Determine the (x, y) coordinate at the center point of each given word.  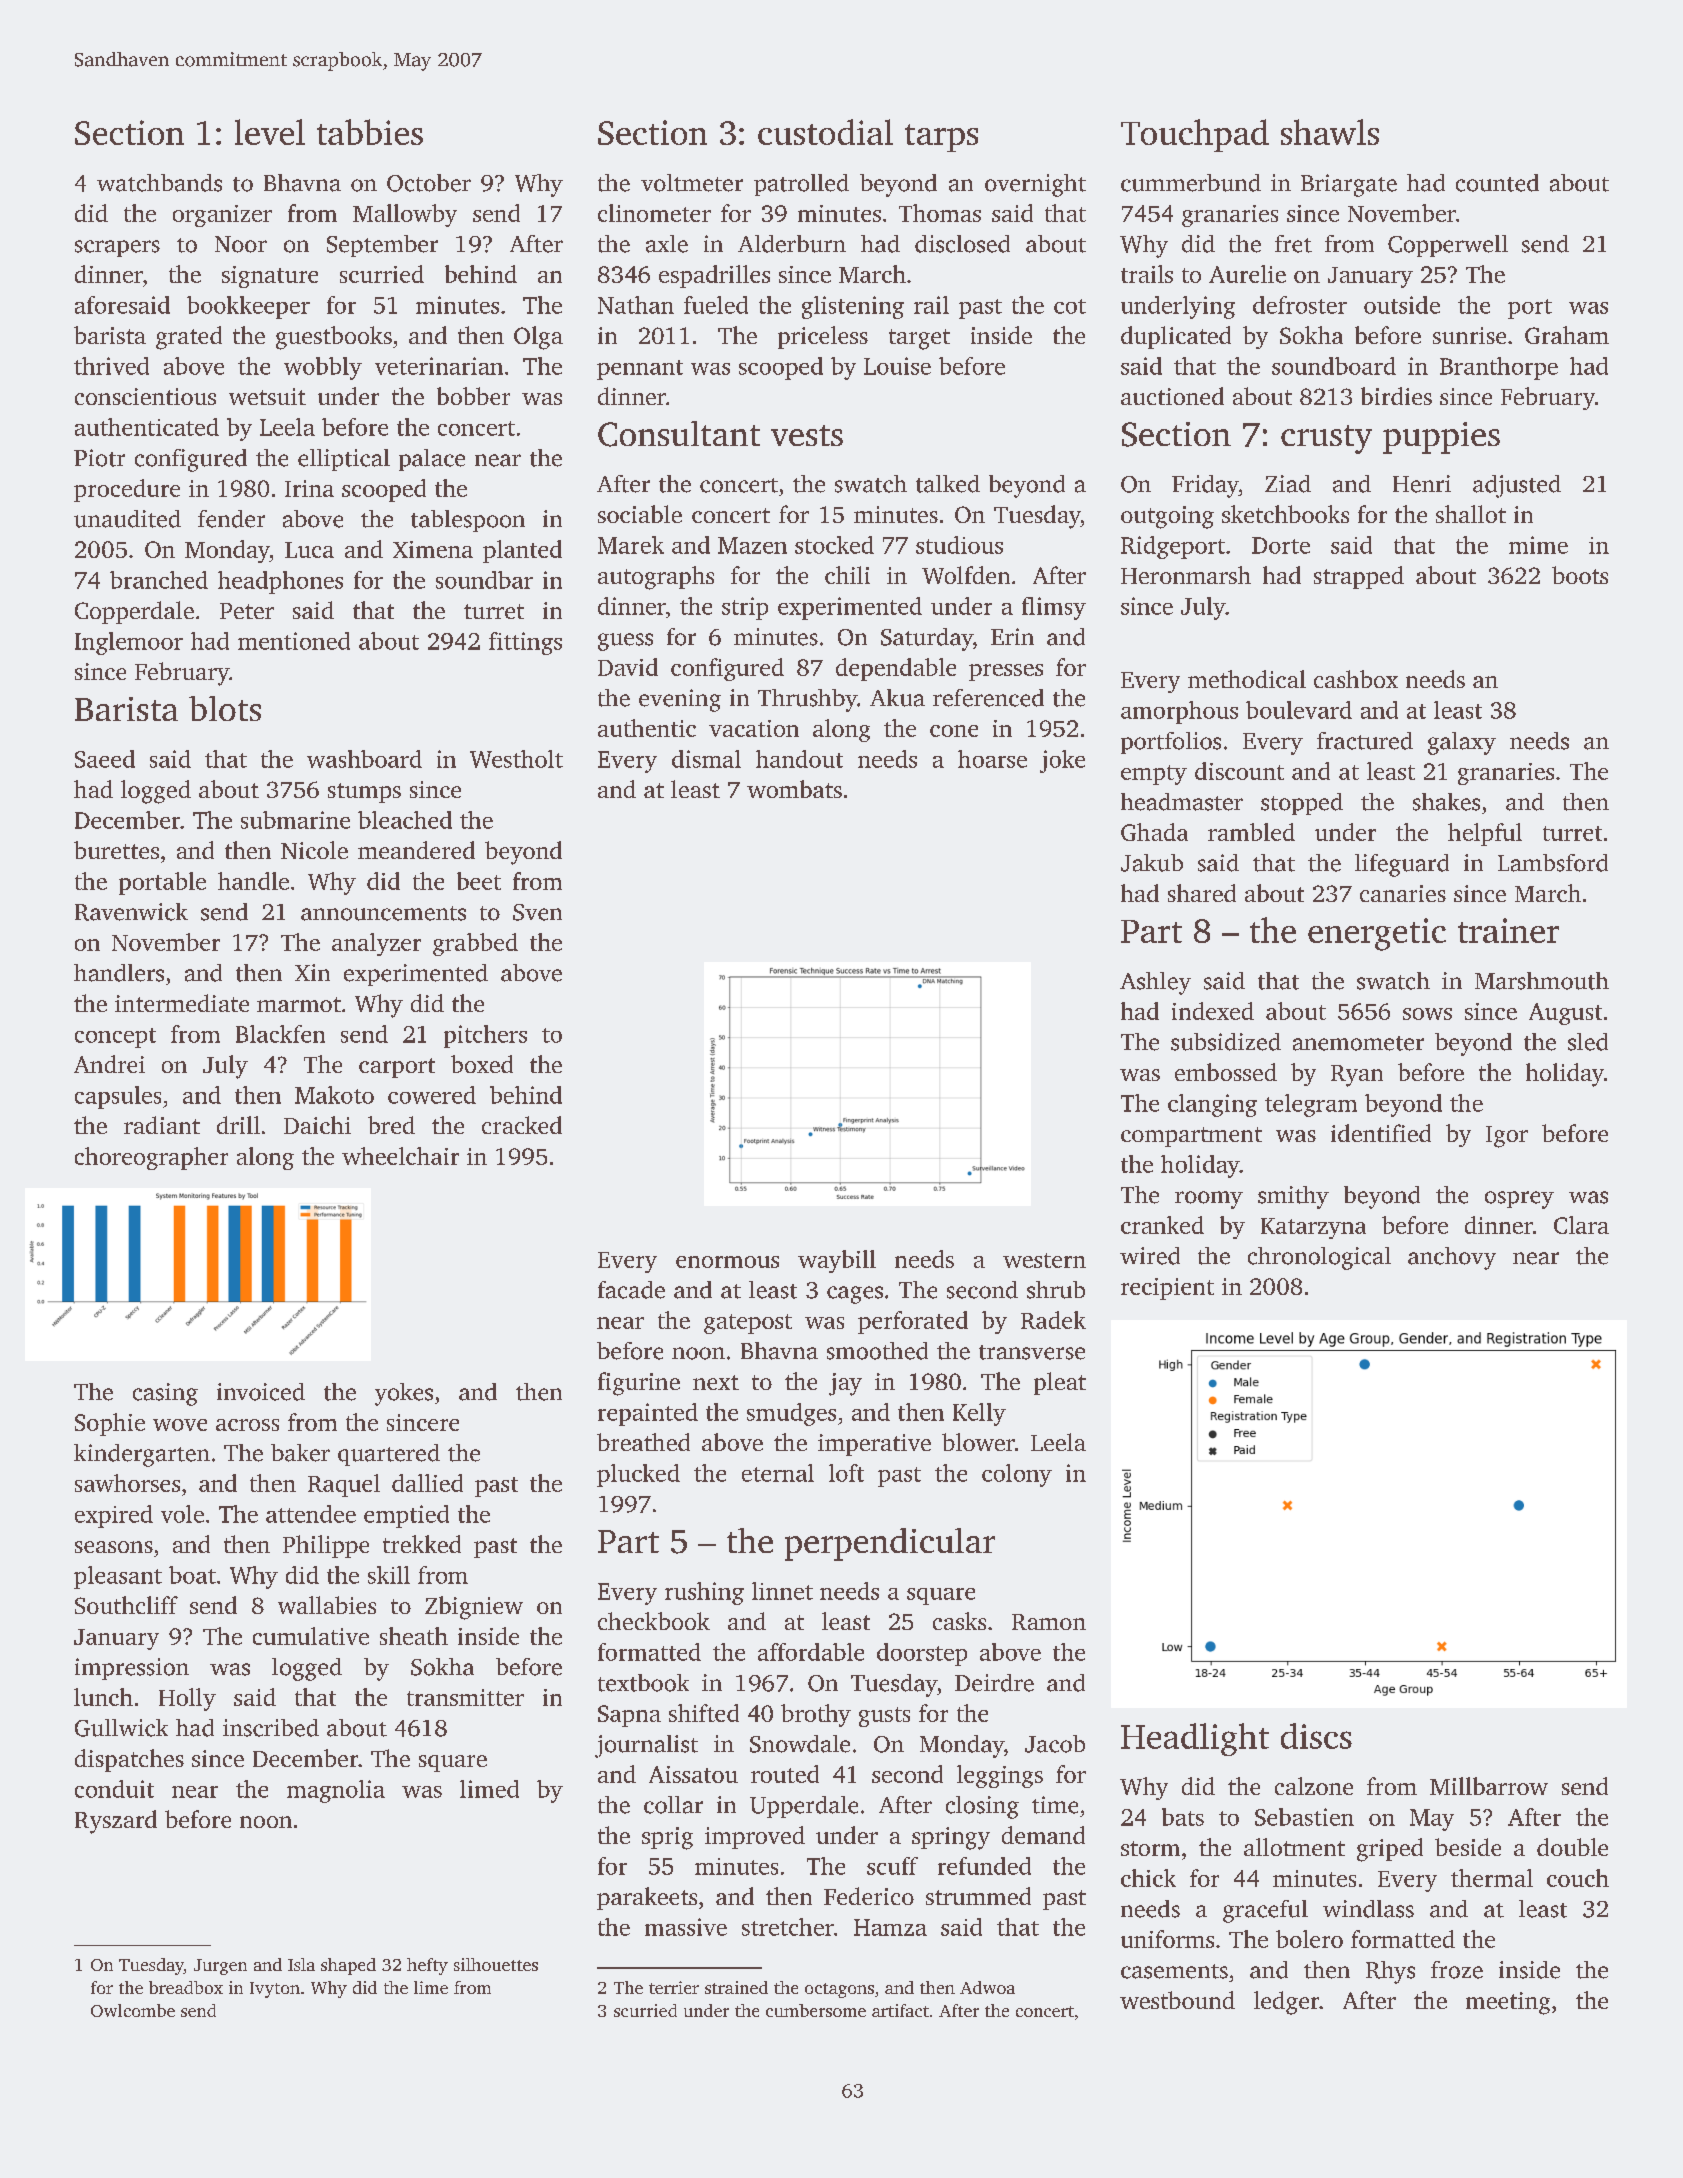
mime (1538, 545)
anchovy (1452, 1258)
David (628, 667)
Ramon (1049, 1622)
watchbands (159, 183)
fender (231, 519)
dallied (427, 1483)
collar (673, 1805)
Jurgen (220, 1967)
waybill (837, 1261)
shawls (1330, 132)
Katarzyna (1313, 1228)
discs (1316, 1736)
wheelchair (400, 1156)
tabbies (370, 132)
